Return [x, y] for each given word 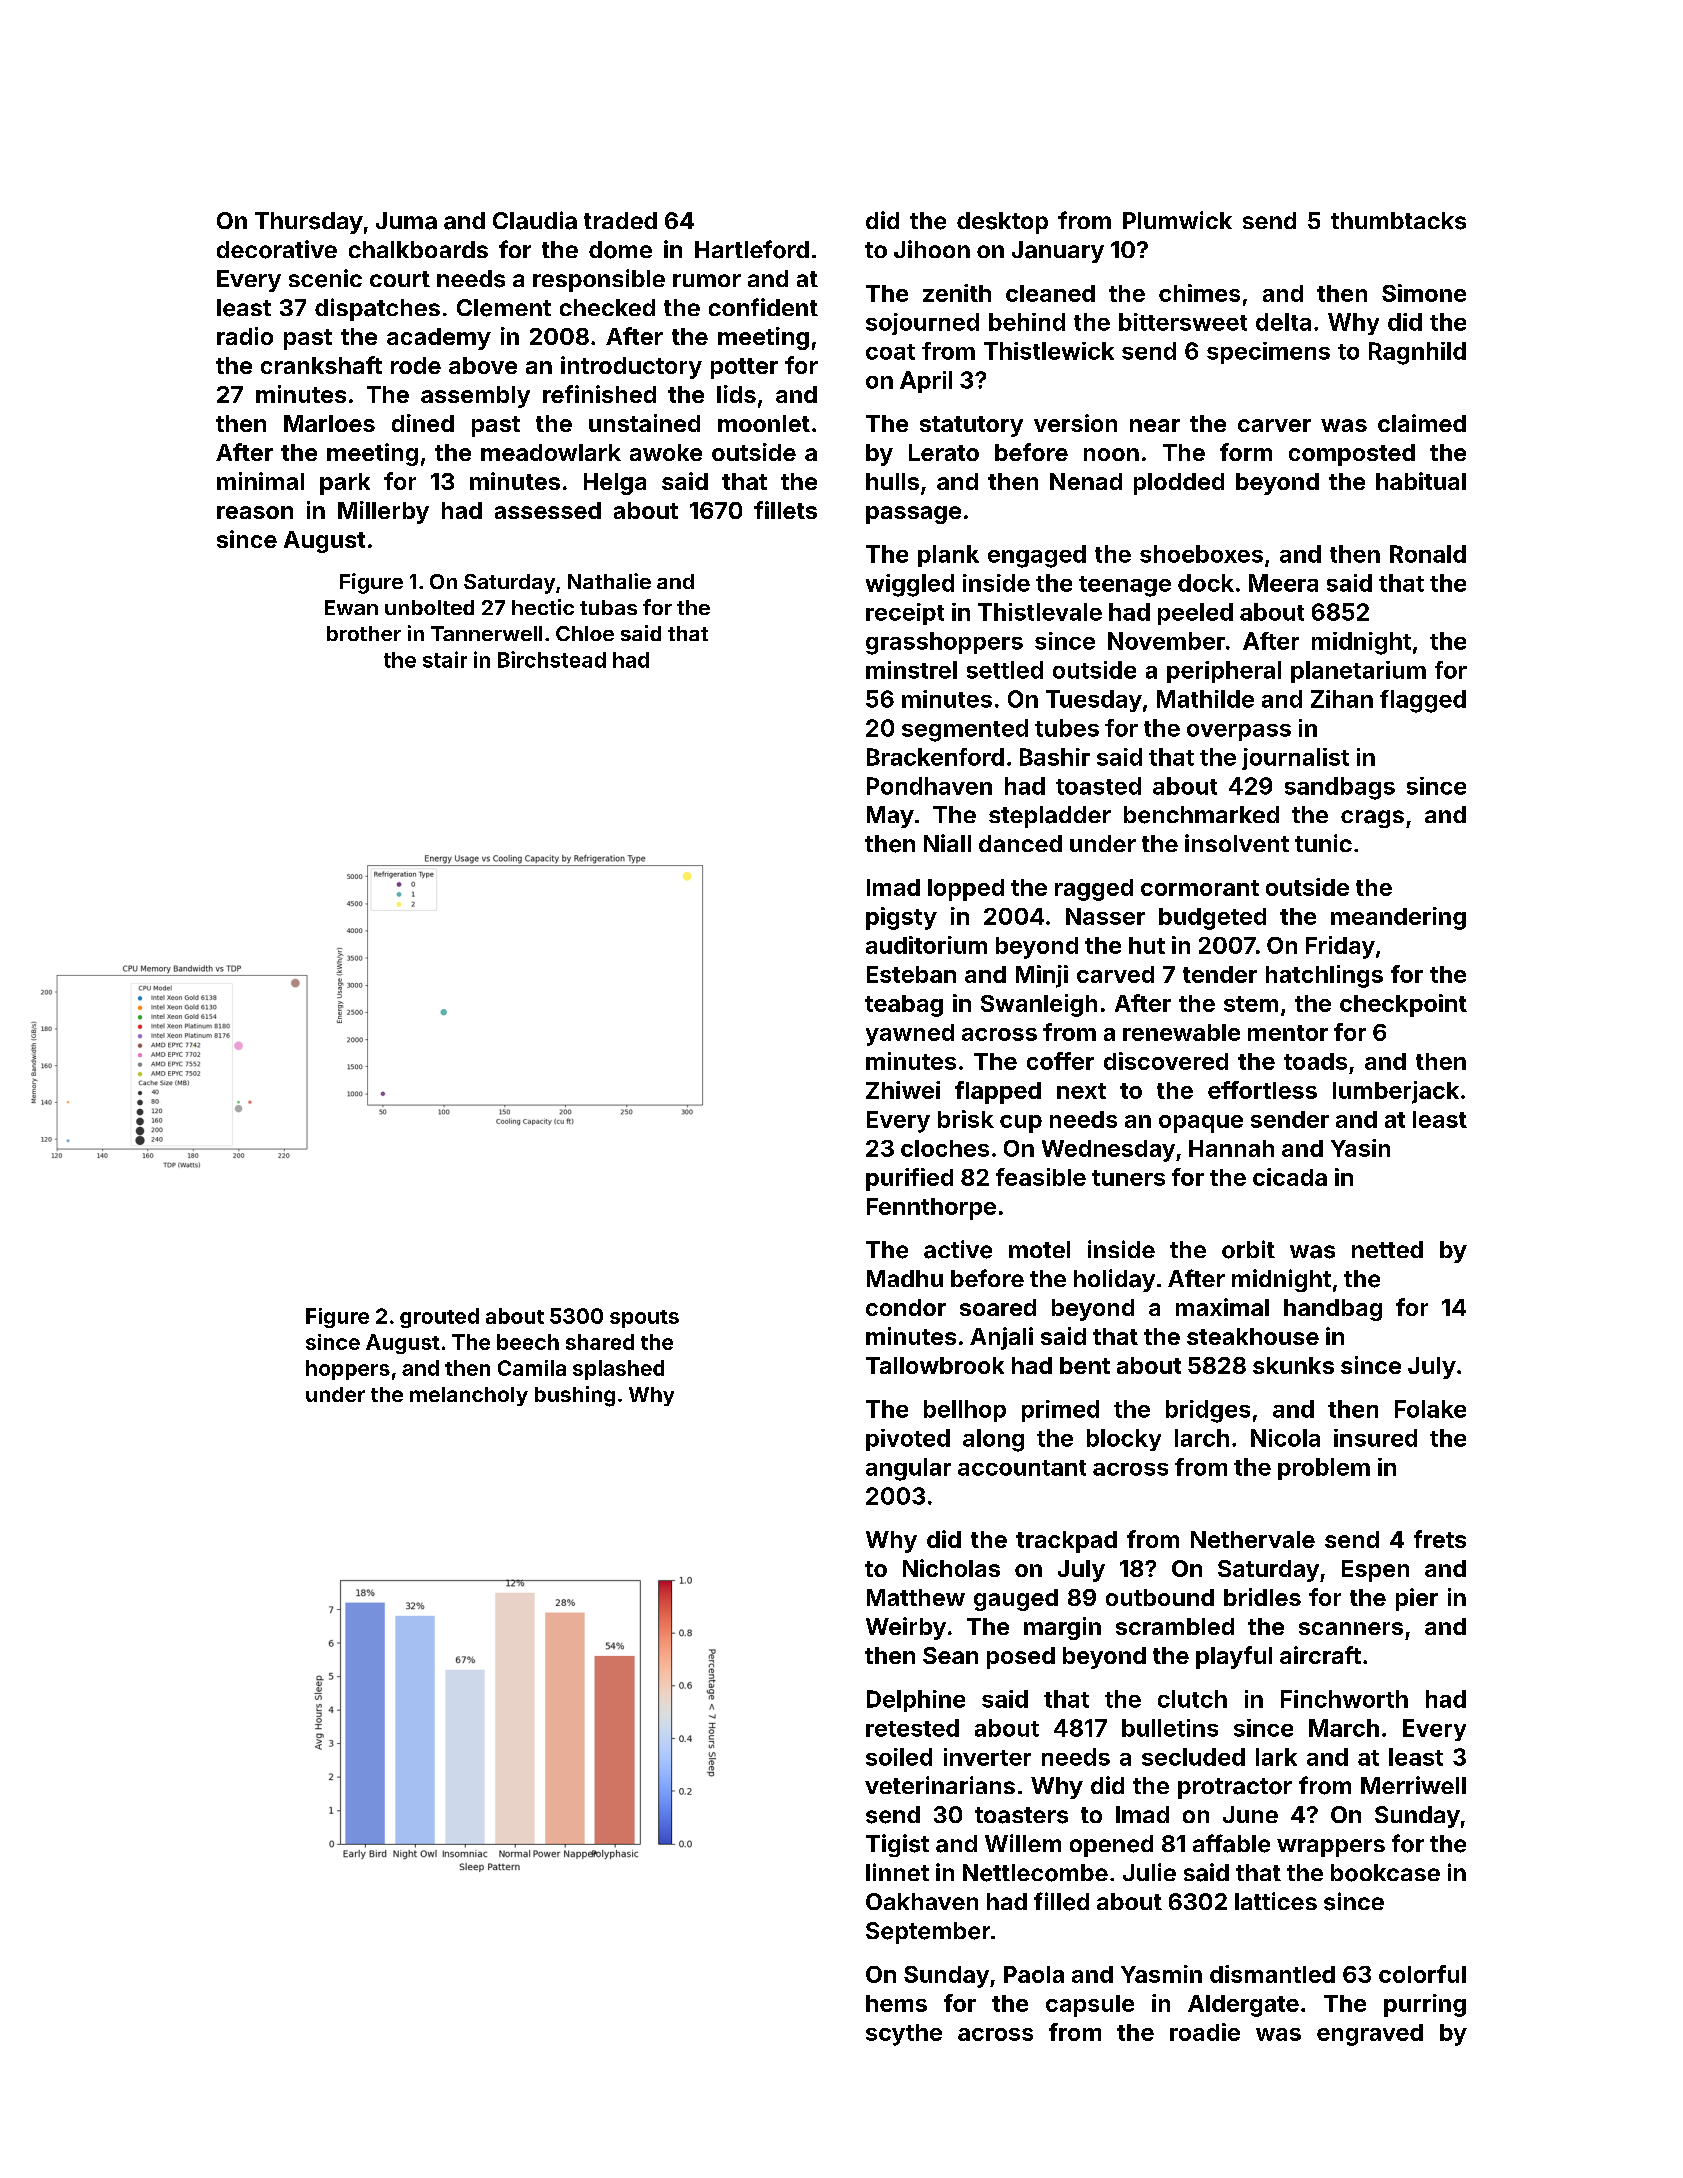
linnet [897, 1872]
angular [908, 1469]
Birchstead [552, 659]
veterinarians [940, 1785]
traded [620, 220]
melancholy [469, 1396]
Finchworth [1344, 1699]
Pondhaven [929, 786]
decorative [277, 249]
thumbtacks [1398, 221]
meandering [1398, 918]
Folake [1430, 1409]
